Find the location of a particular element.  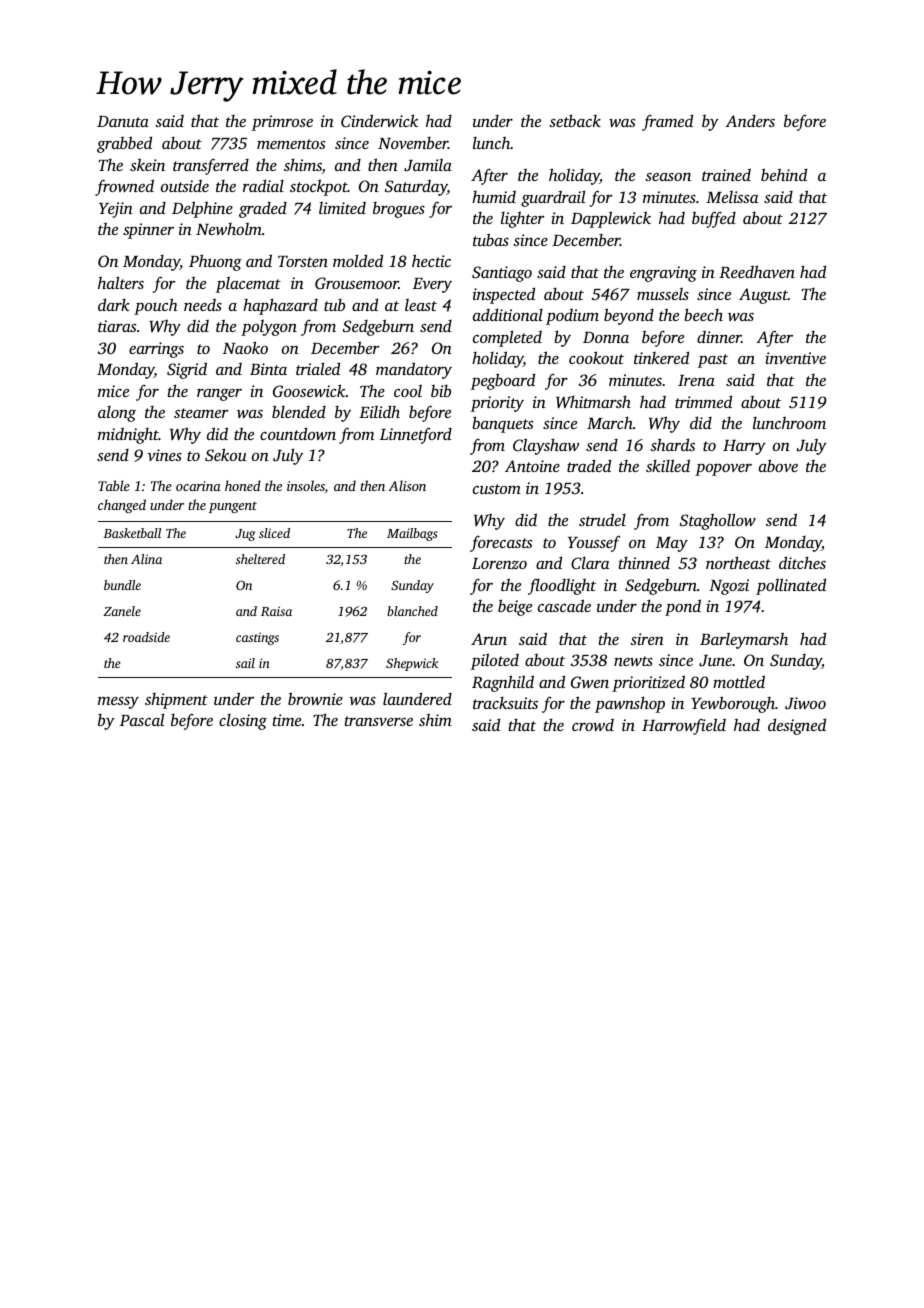

Anders is located at coordinates (750, 121).
